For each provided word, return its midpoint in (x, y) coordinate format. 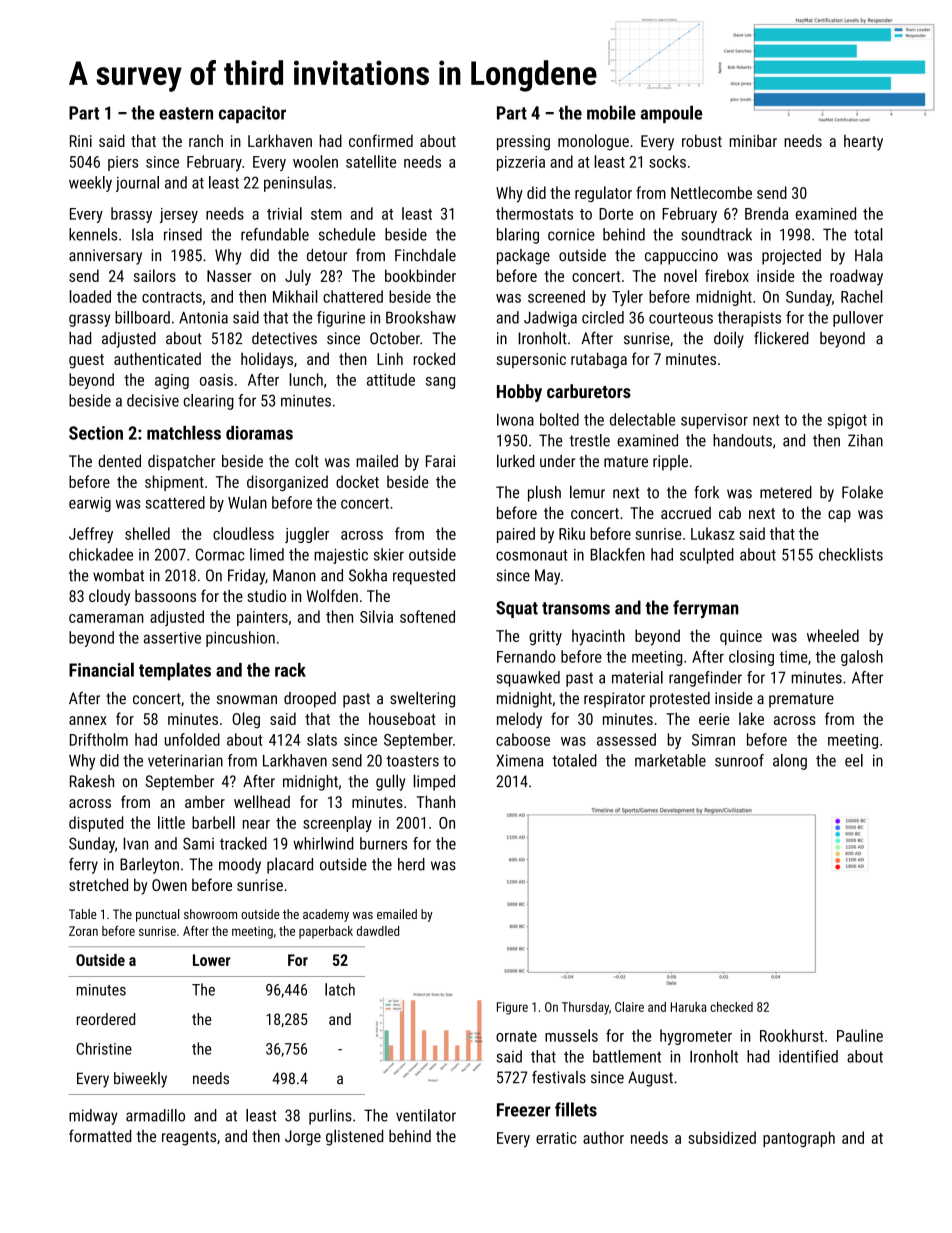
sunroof (739, 760)
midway (93, 1117)
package (523, 257)
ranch (206, 140)
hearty (863, 142)
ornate (516, 1036)
